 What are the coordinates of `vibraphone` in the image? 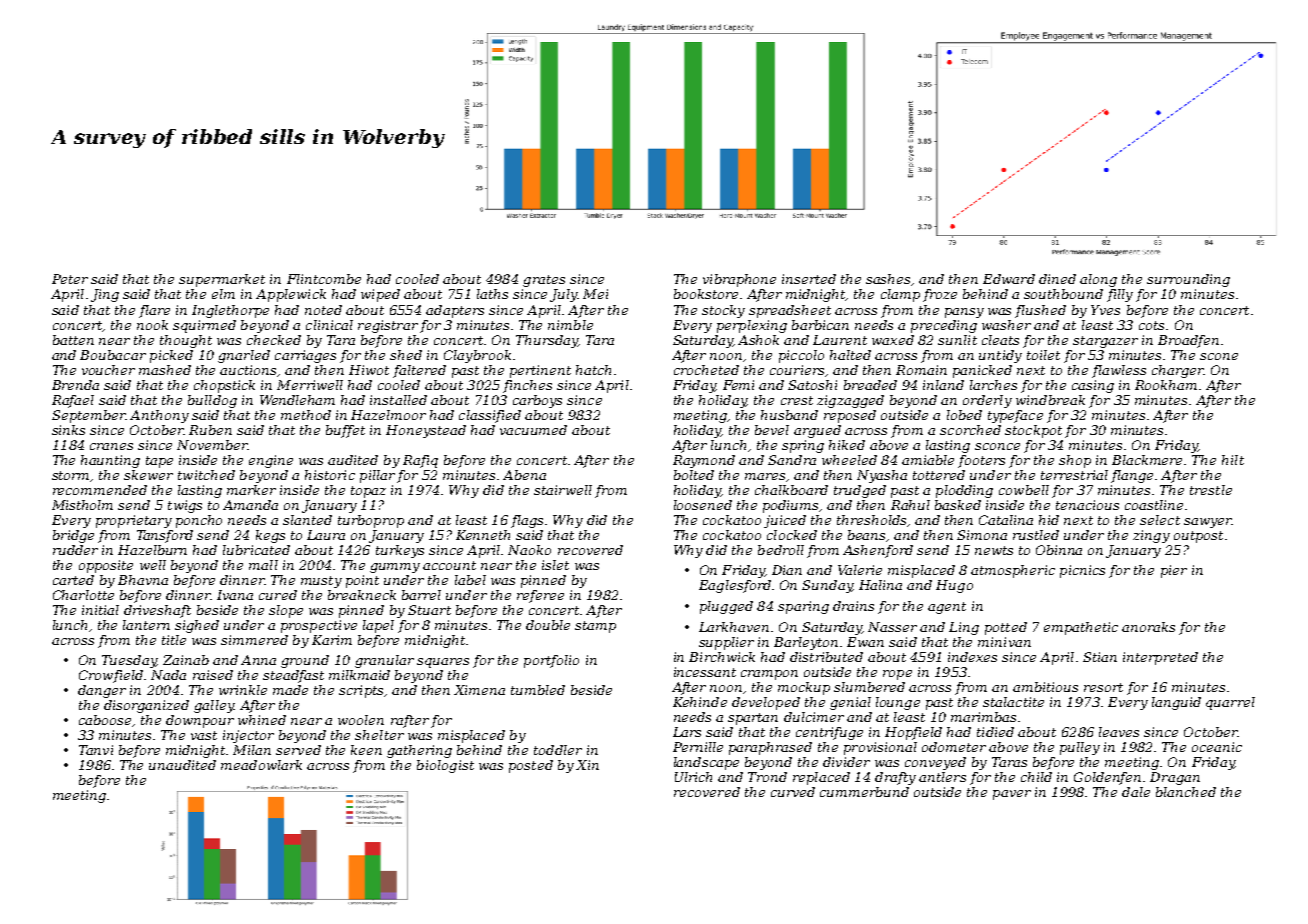 It's located at (739, 280).
